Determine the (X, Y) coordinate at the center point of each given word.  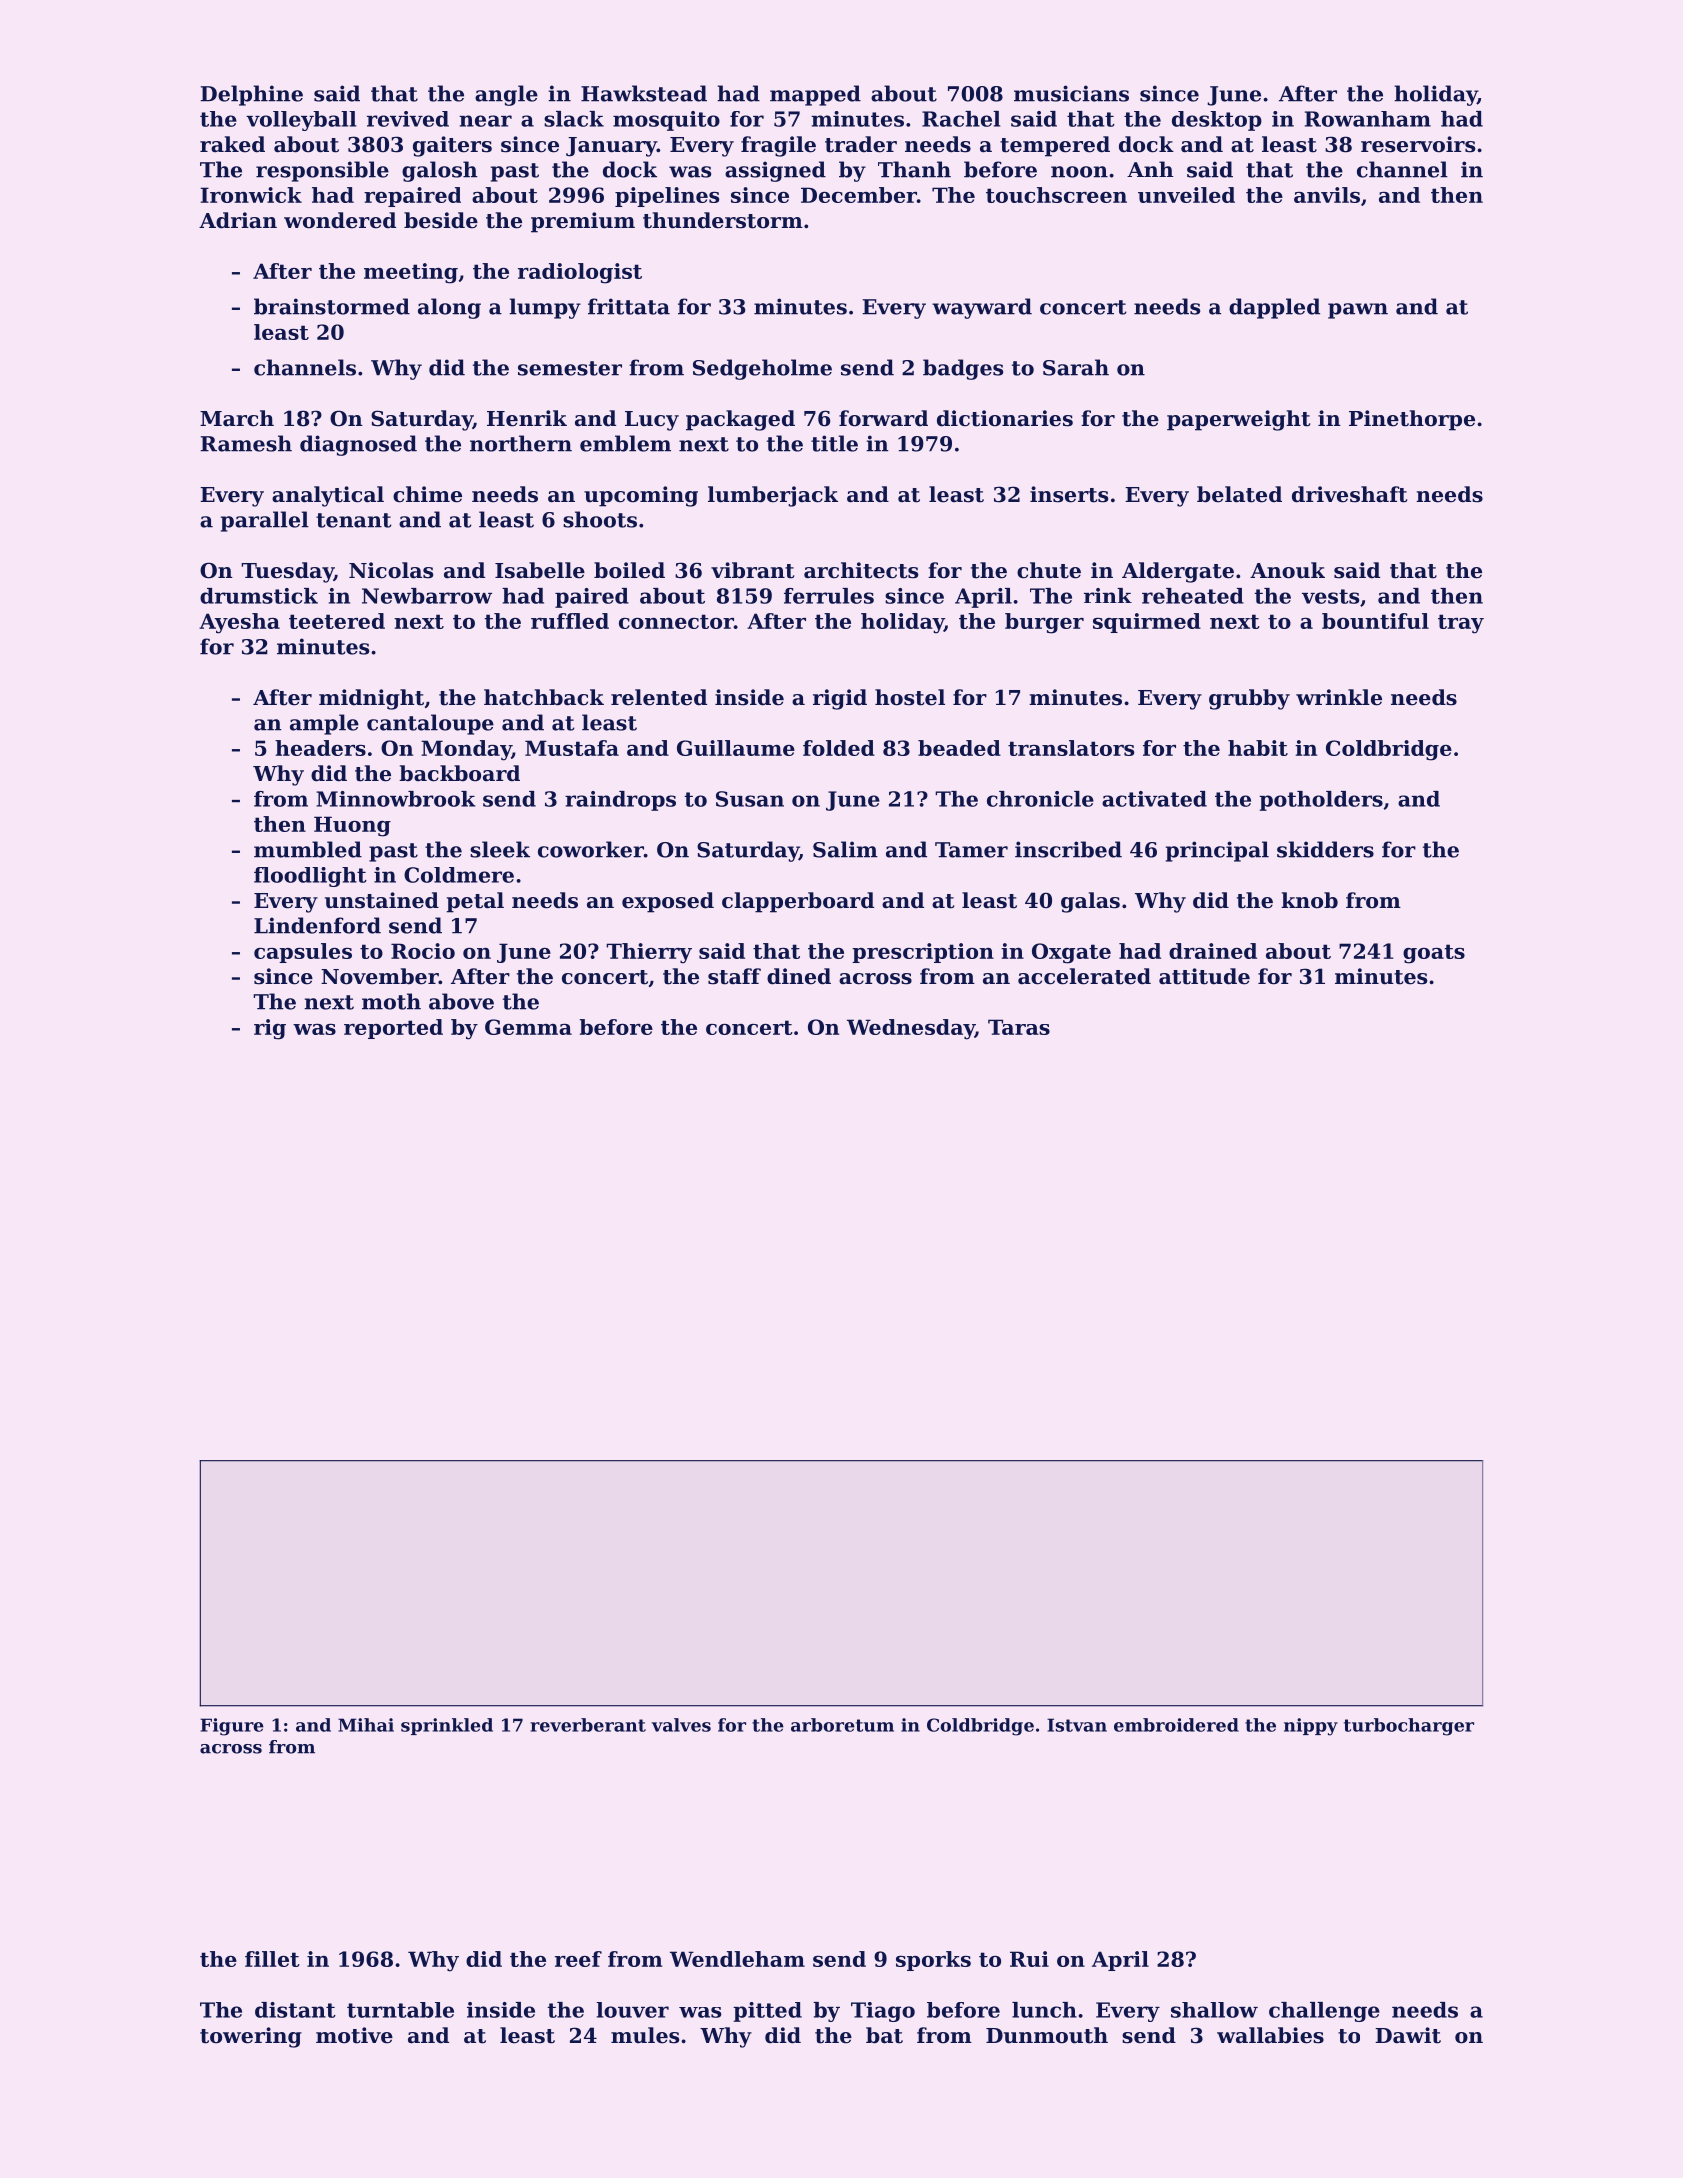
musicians (1071, 93)
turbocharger (1409, 1727)
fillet (272, 1959)
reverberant (588, 1725)
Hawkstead (644, 93)
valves (681, 1725)
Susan (750, 799)
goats (1434, 954)
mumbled (308, 849)
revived (408, 119)
